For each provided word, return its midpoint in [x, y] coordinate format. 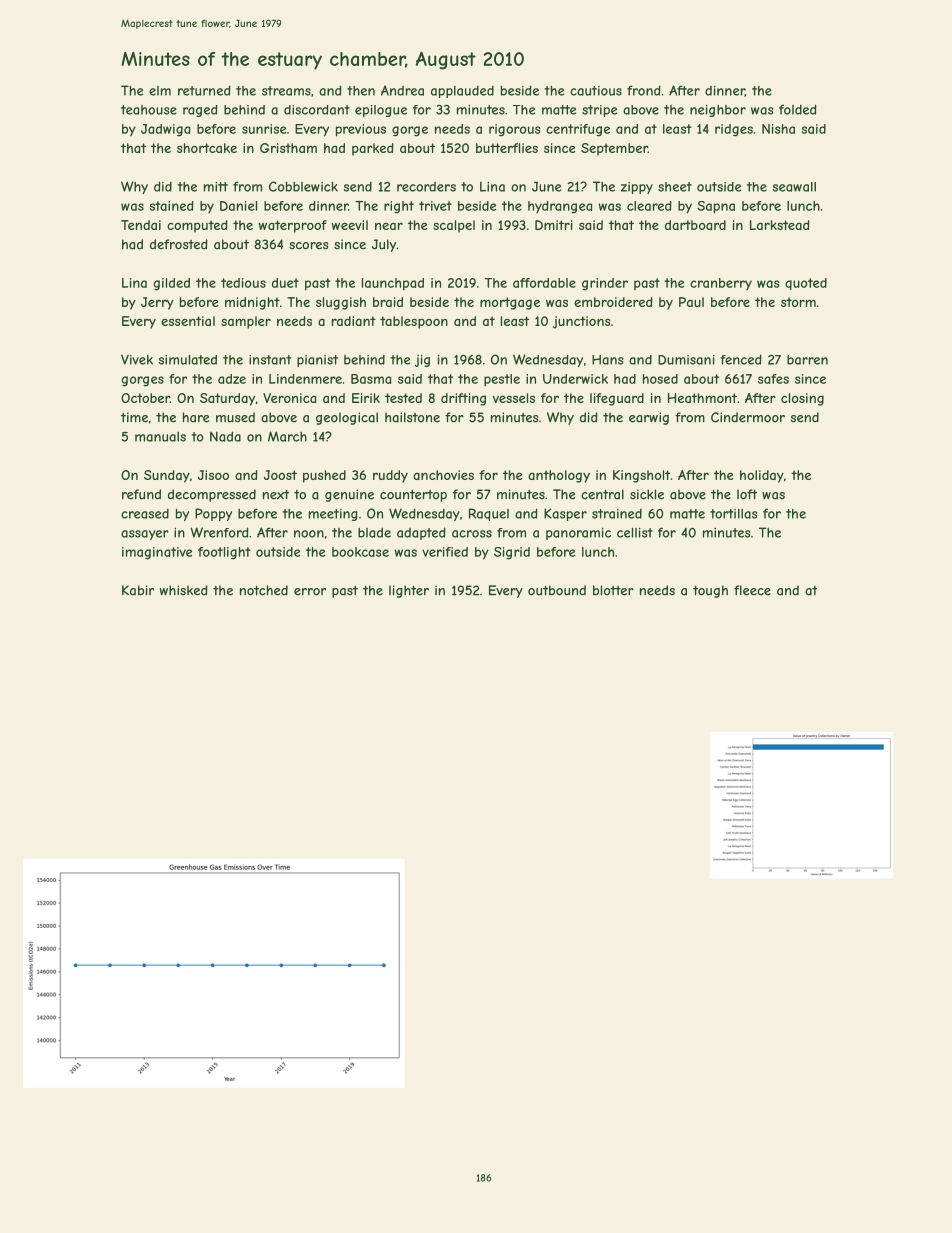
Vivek [137, 359]
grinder [605, 284]
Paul [691, 302]
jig [422, 360]
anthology [559, 476]
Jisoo [213, 475]
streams [286, 91]
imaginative [157, 553]
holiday [762, 476]
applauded [462, 92]
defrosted [179, 244]
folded [798, 109]
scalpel [454, 226]
